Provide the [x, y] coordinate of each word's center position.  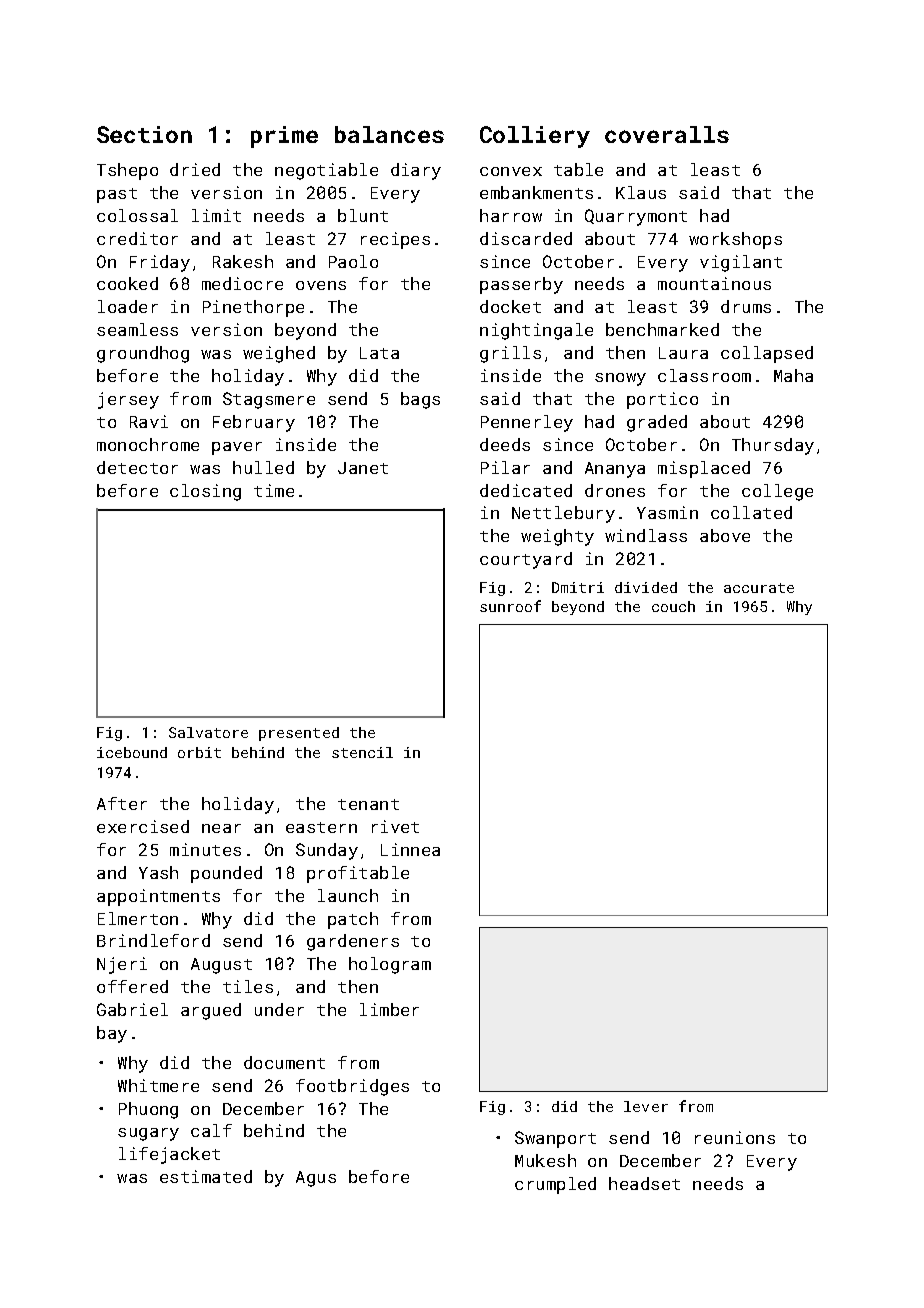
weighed [279, 354]
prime [284, 137]
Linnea [410, 849]
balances [389, 134]
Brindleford [153, 940]
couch [673, 606]
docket [510, 306]
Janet [363, 468]
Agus [316, 1179]
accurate [759, 588]
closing [205, 492]
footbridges [352, 1087]
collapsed [767, 354]
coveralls [667, 134]
